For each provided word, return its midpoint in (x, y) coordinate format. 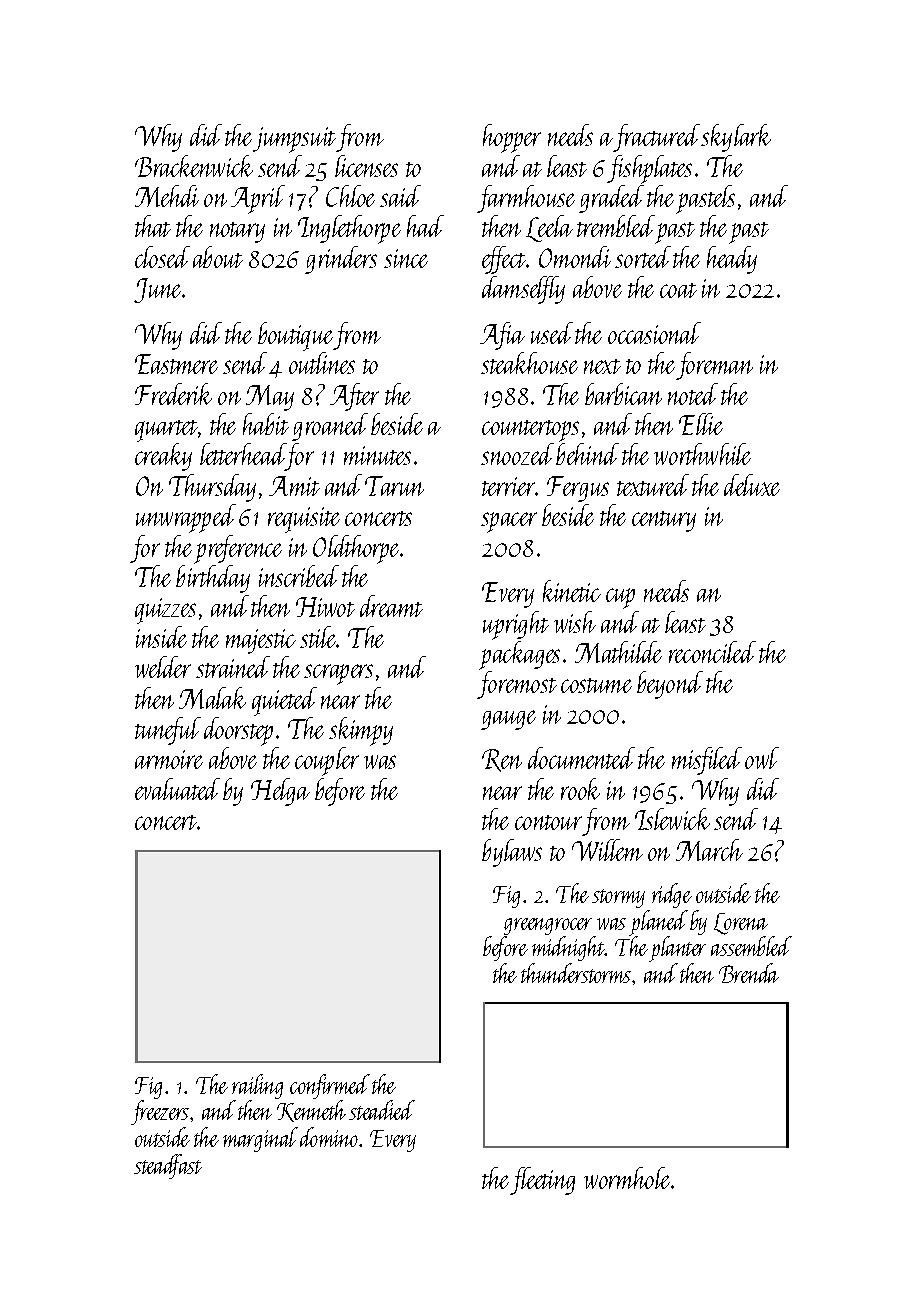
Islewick (672, 819)
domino (329, 1137)
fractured (657, 138)
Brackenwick (194, 166)
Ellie (701, 424)
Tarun (394, 486)
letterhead (243, 454)
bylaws (512, 853)
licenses (366, 166)
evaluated (177, 789)
